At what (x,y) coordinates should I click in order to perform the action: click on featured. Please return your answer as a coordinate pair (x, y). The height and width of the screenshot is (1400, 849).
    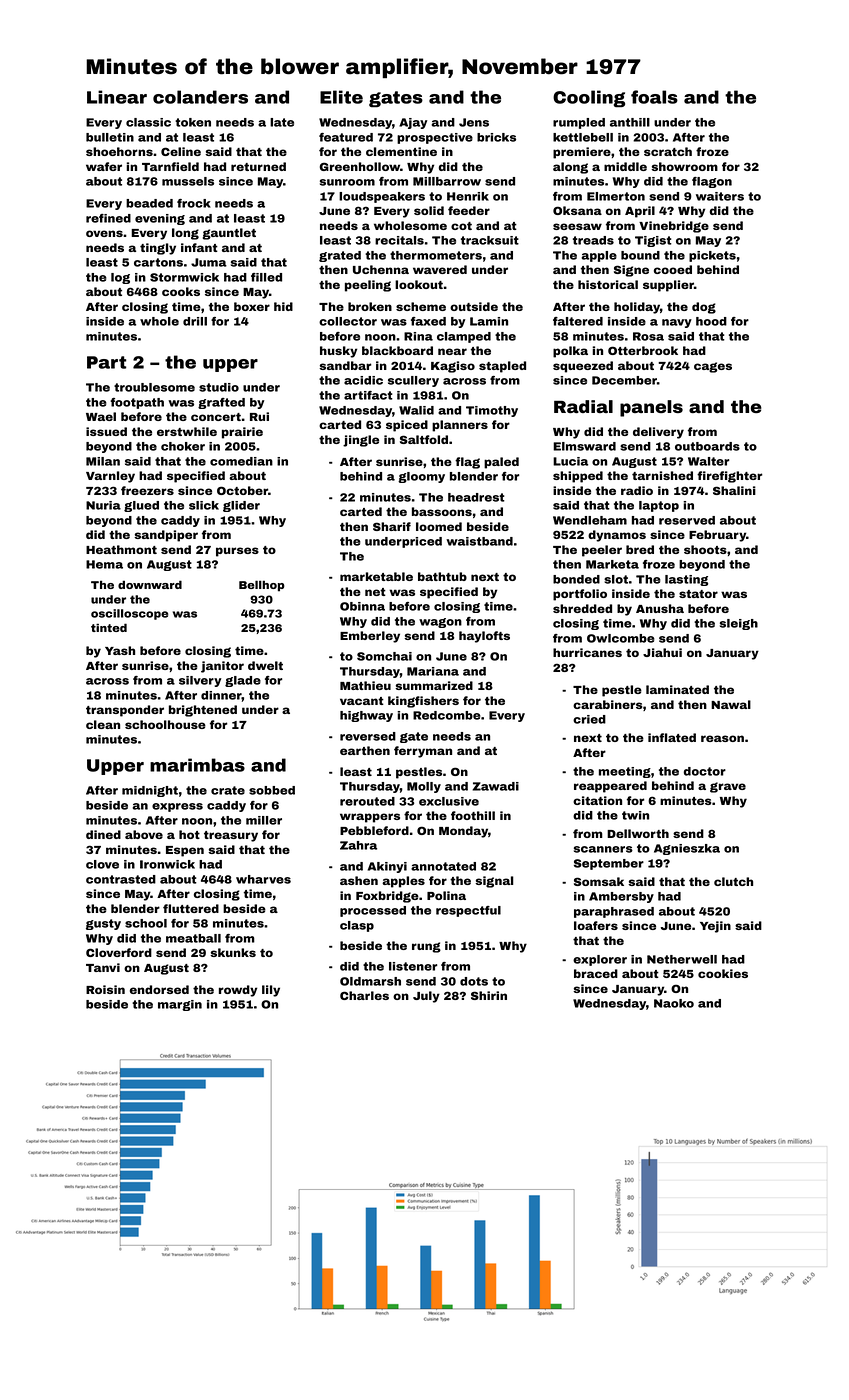
    Looking at the image, I should click on (346, 137).
